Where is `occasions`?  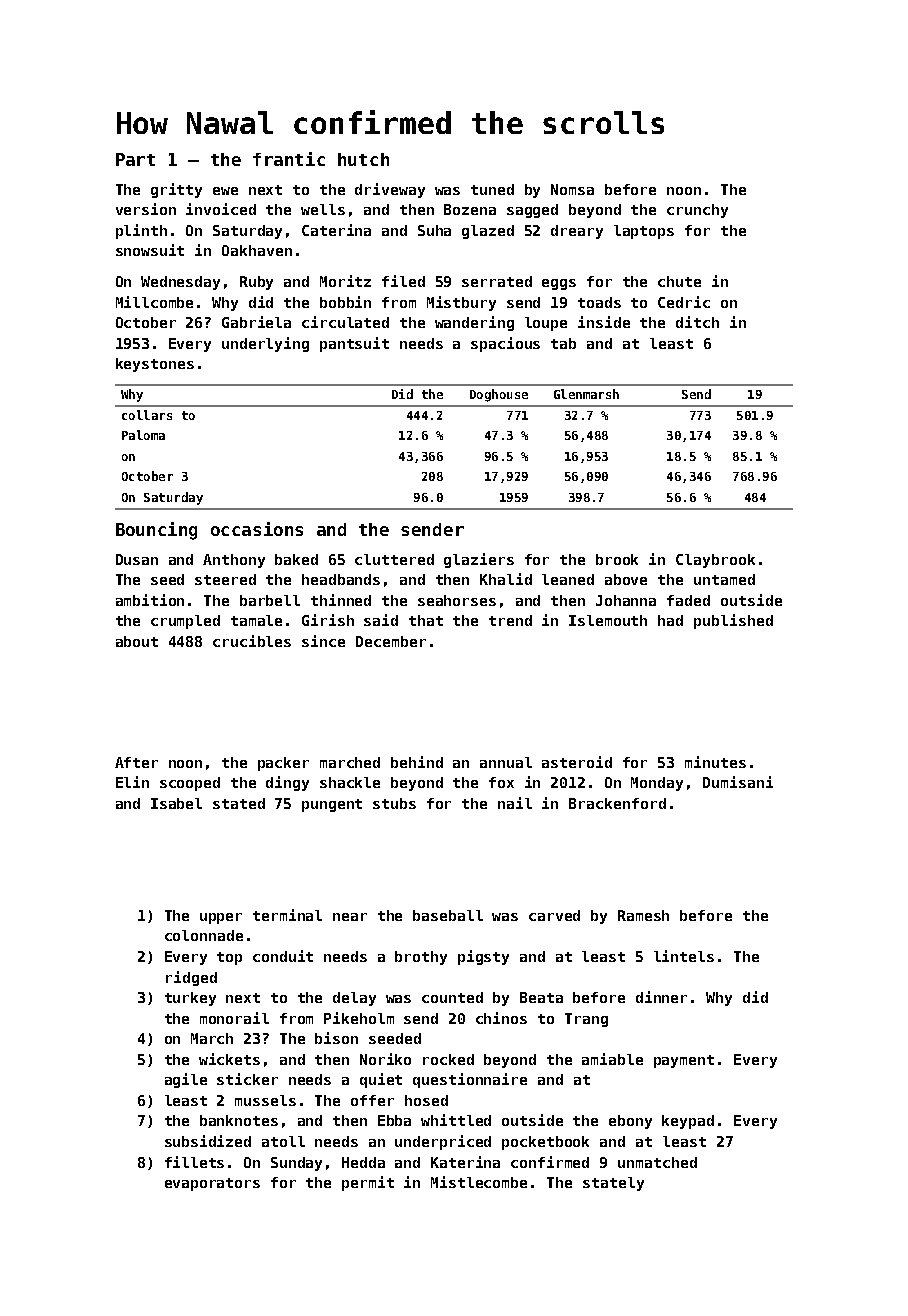
occasions is located at coordinates (257, 529).
